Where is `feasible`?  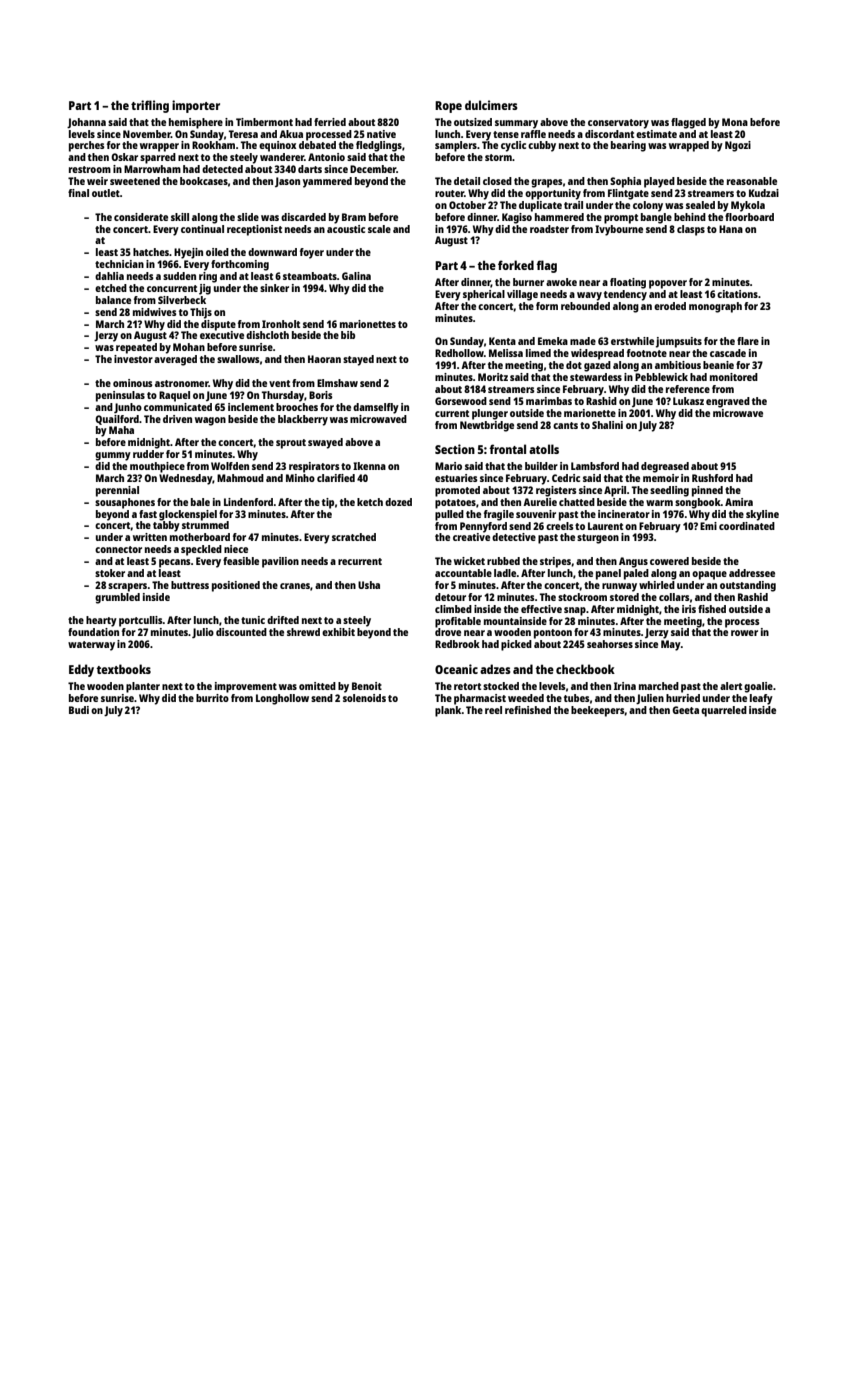
feasible is located at coordinates (241, 561).
